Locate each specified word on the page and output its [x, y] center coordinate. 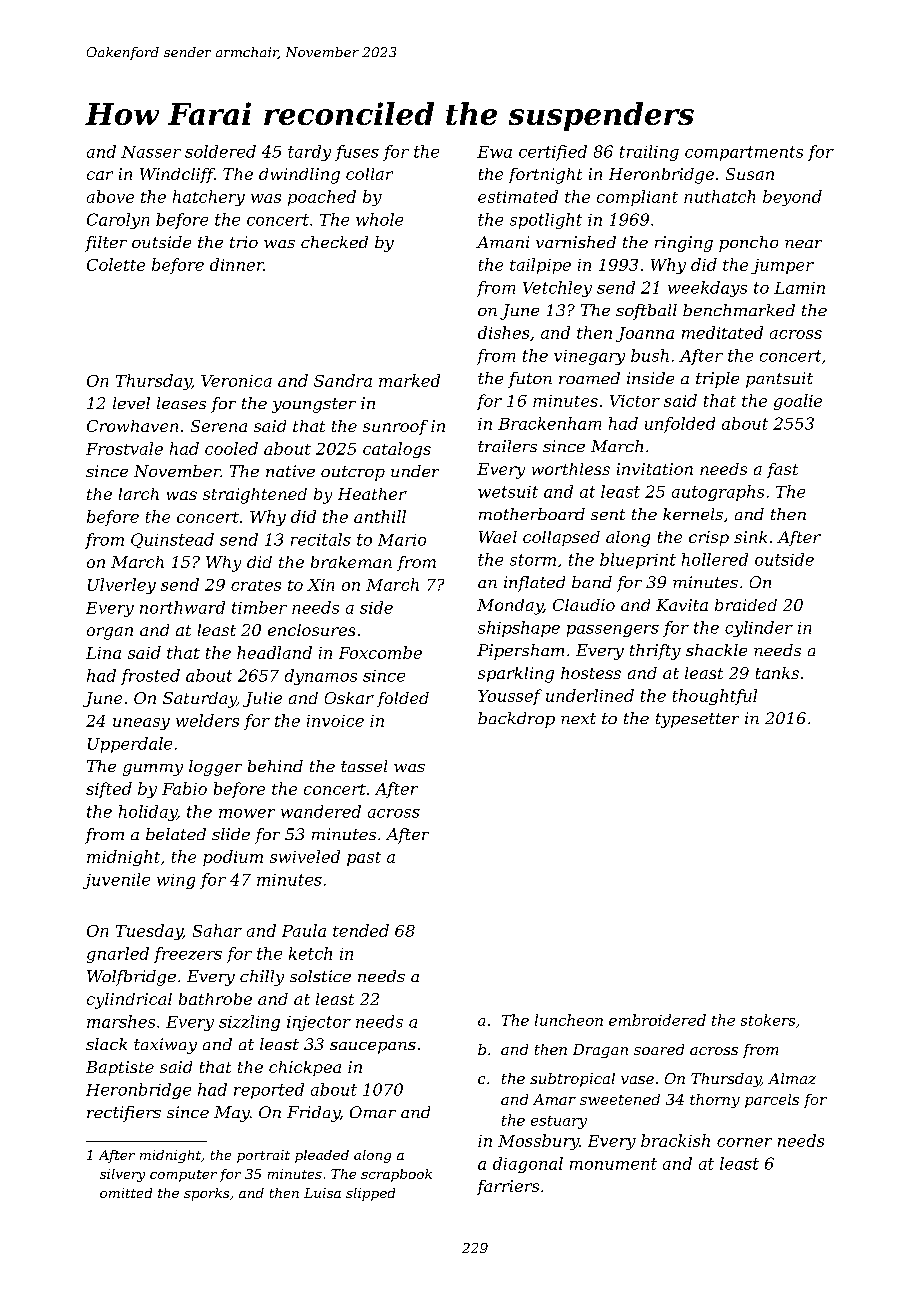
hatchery [209, 198]
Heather [372, 494]
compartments [744, 153]
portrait [263, 1156]
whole [379, 219]
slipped [370, 1194]
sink [750, 537]
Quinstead [172, 540]
